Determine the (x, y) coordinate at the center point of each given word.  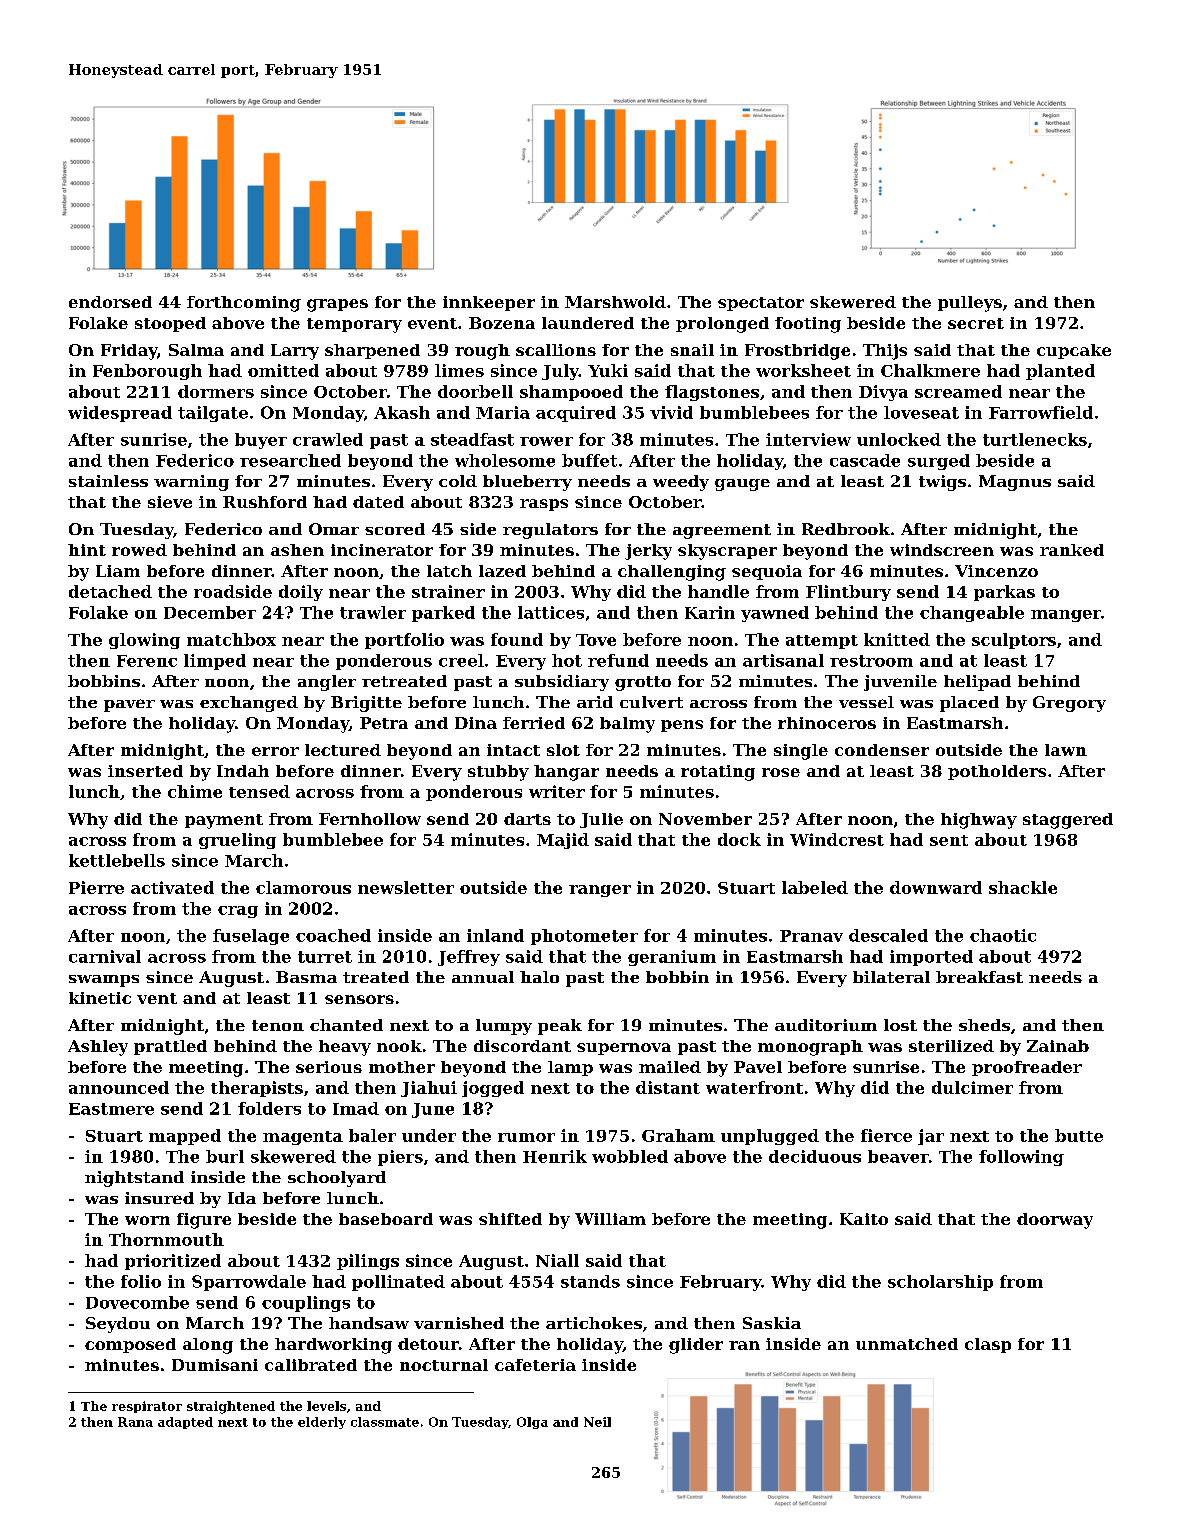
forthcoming (244, 304)
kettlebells (117, 860)
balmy (627, 725)
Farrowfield (1041, 412)
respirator (147, 1407)
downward (936, 887)
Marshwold (615, 302)
